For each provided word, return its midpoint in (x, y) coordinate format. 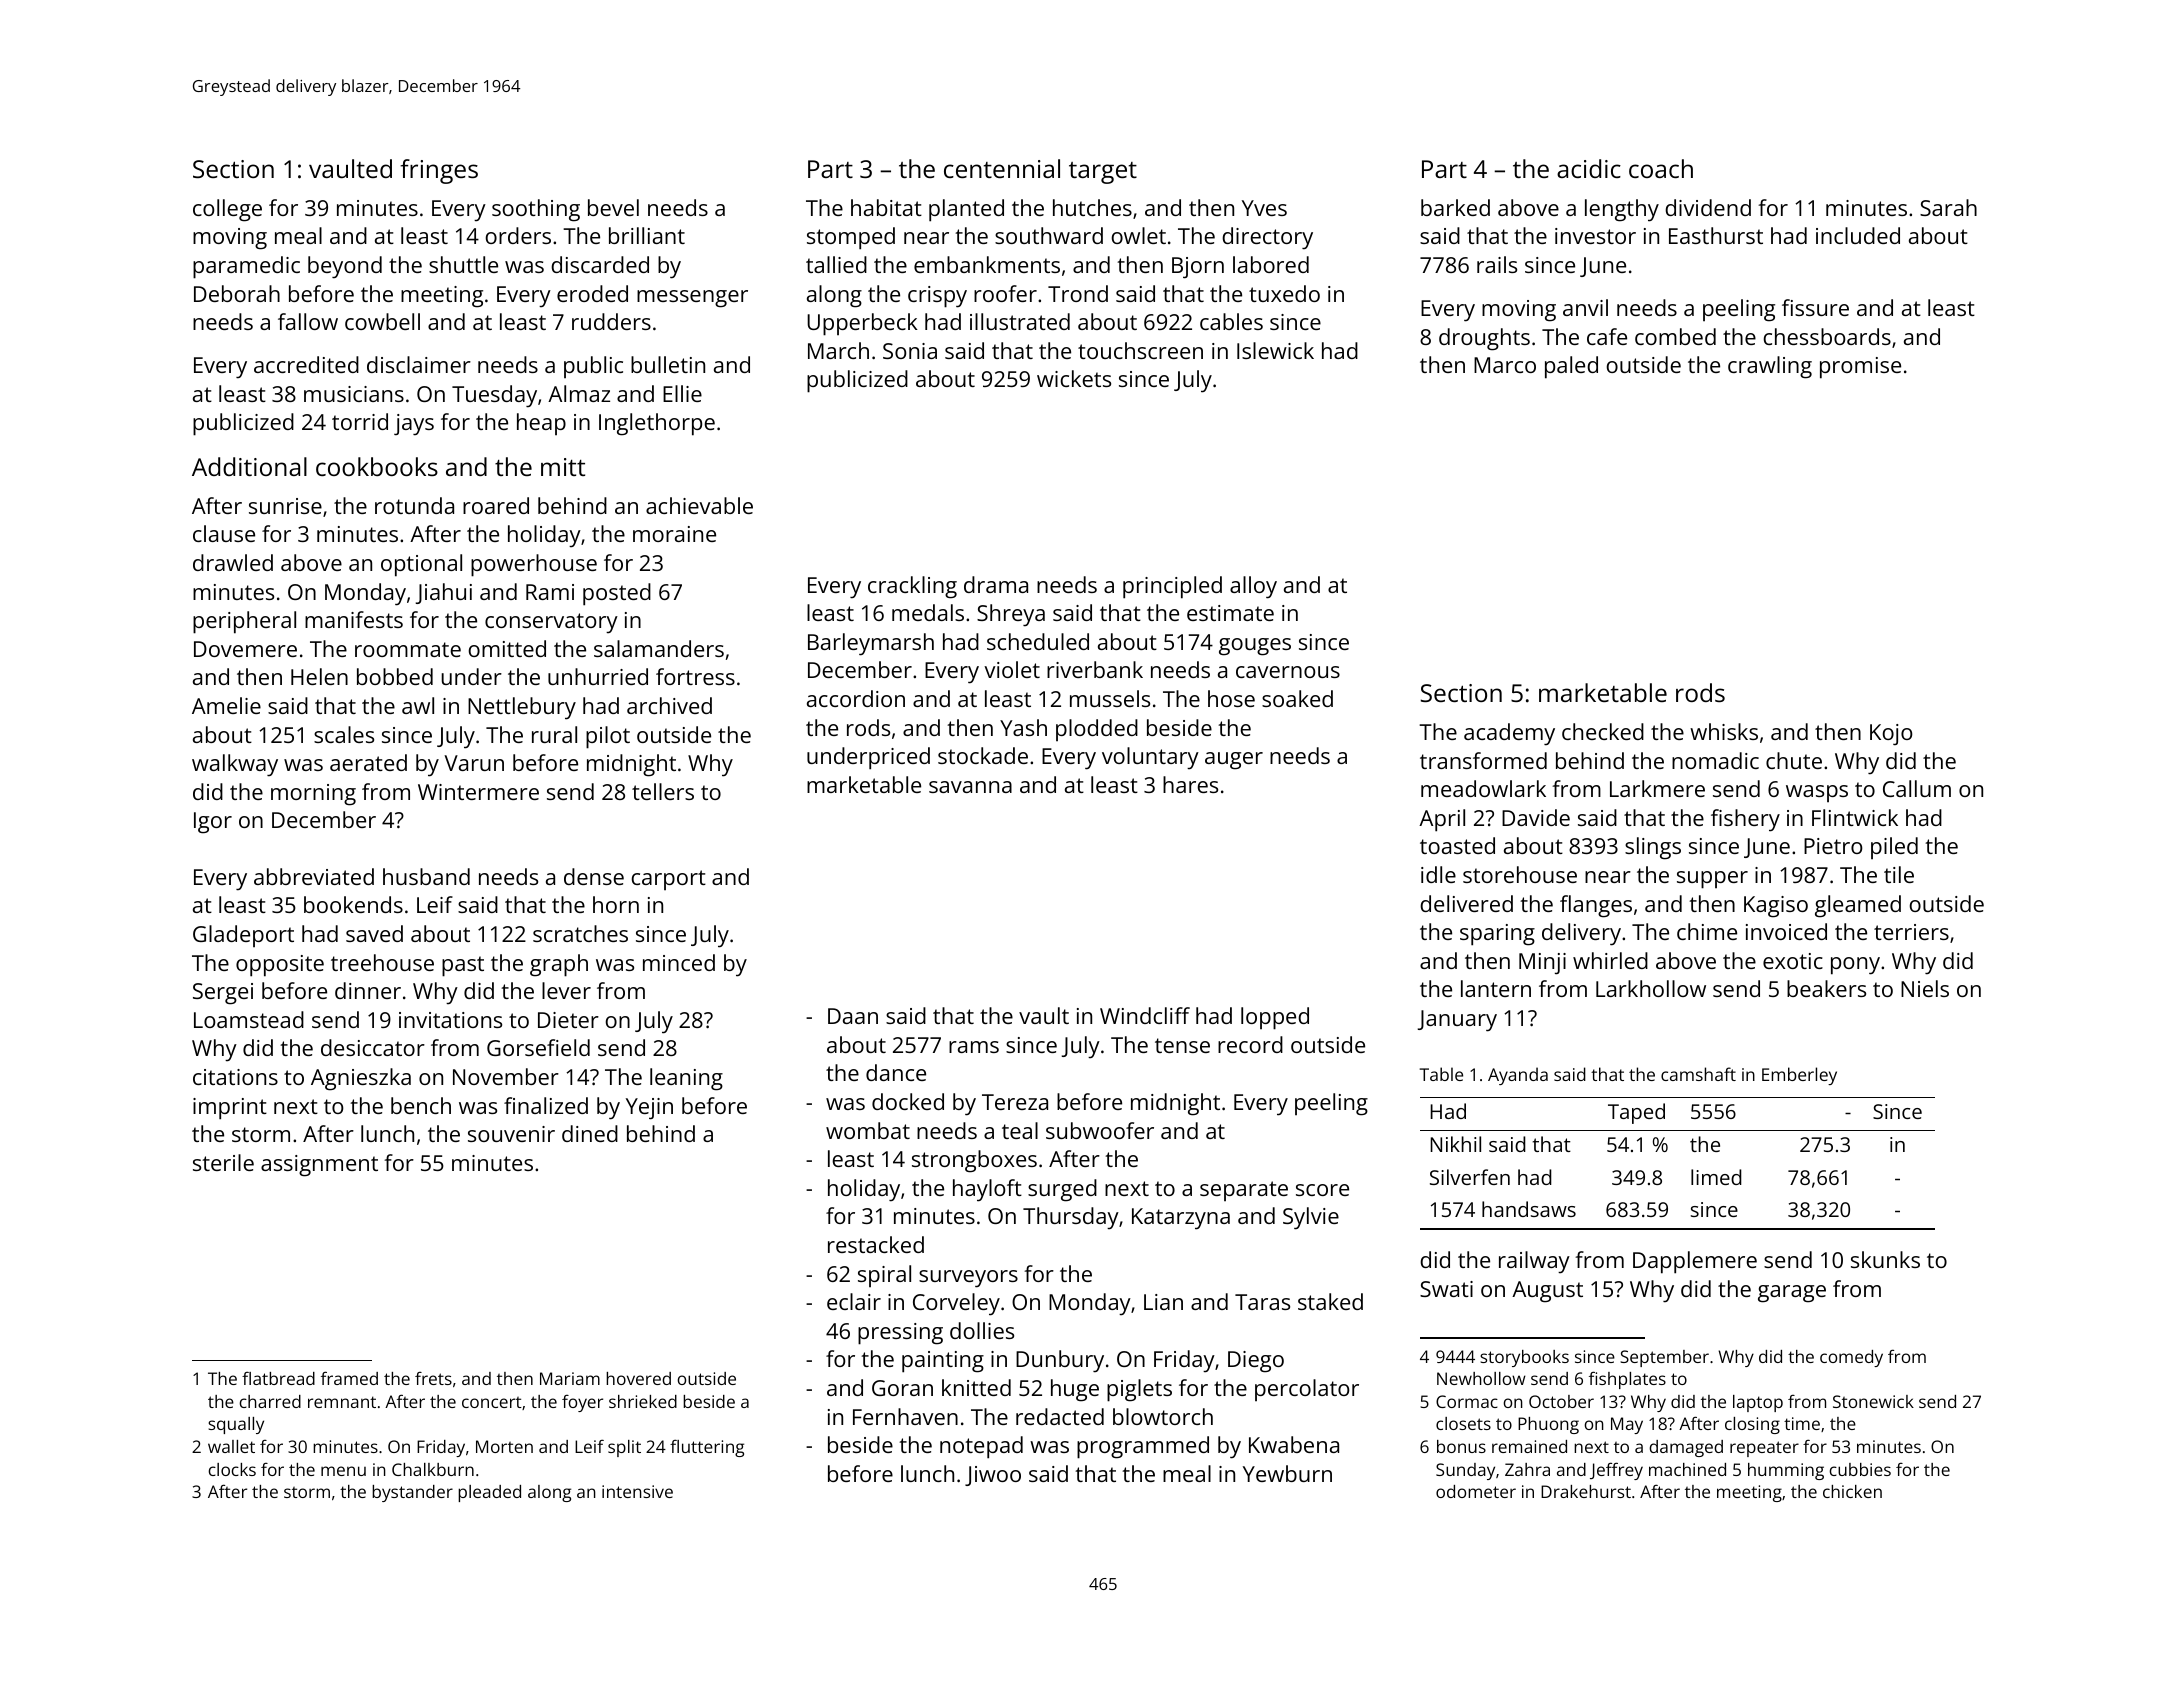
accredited (306, 364)
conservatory (551, 623)
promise (1860, 368)
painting (943, 1362)
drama (996, 584)
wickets (1074, 378)
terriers (1911, 932)
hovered (638, 1378)
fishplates (1627, 1380)
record (1250, 1044)
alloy (1253, 587)
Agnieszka (361, 1079)
